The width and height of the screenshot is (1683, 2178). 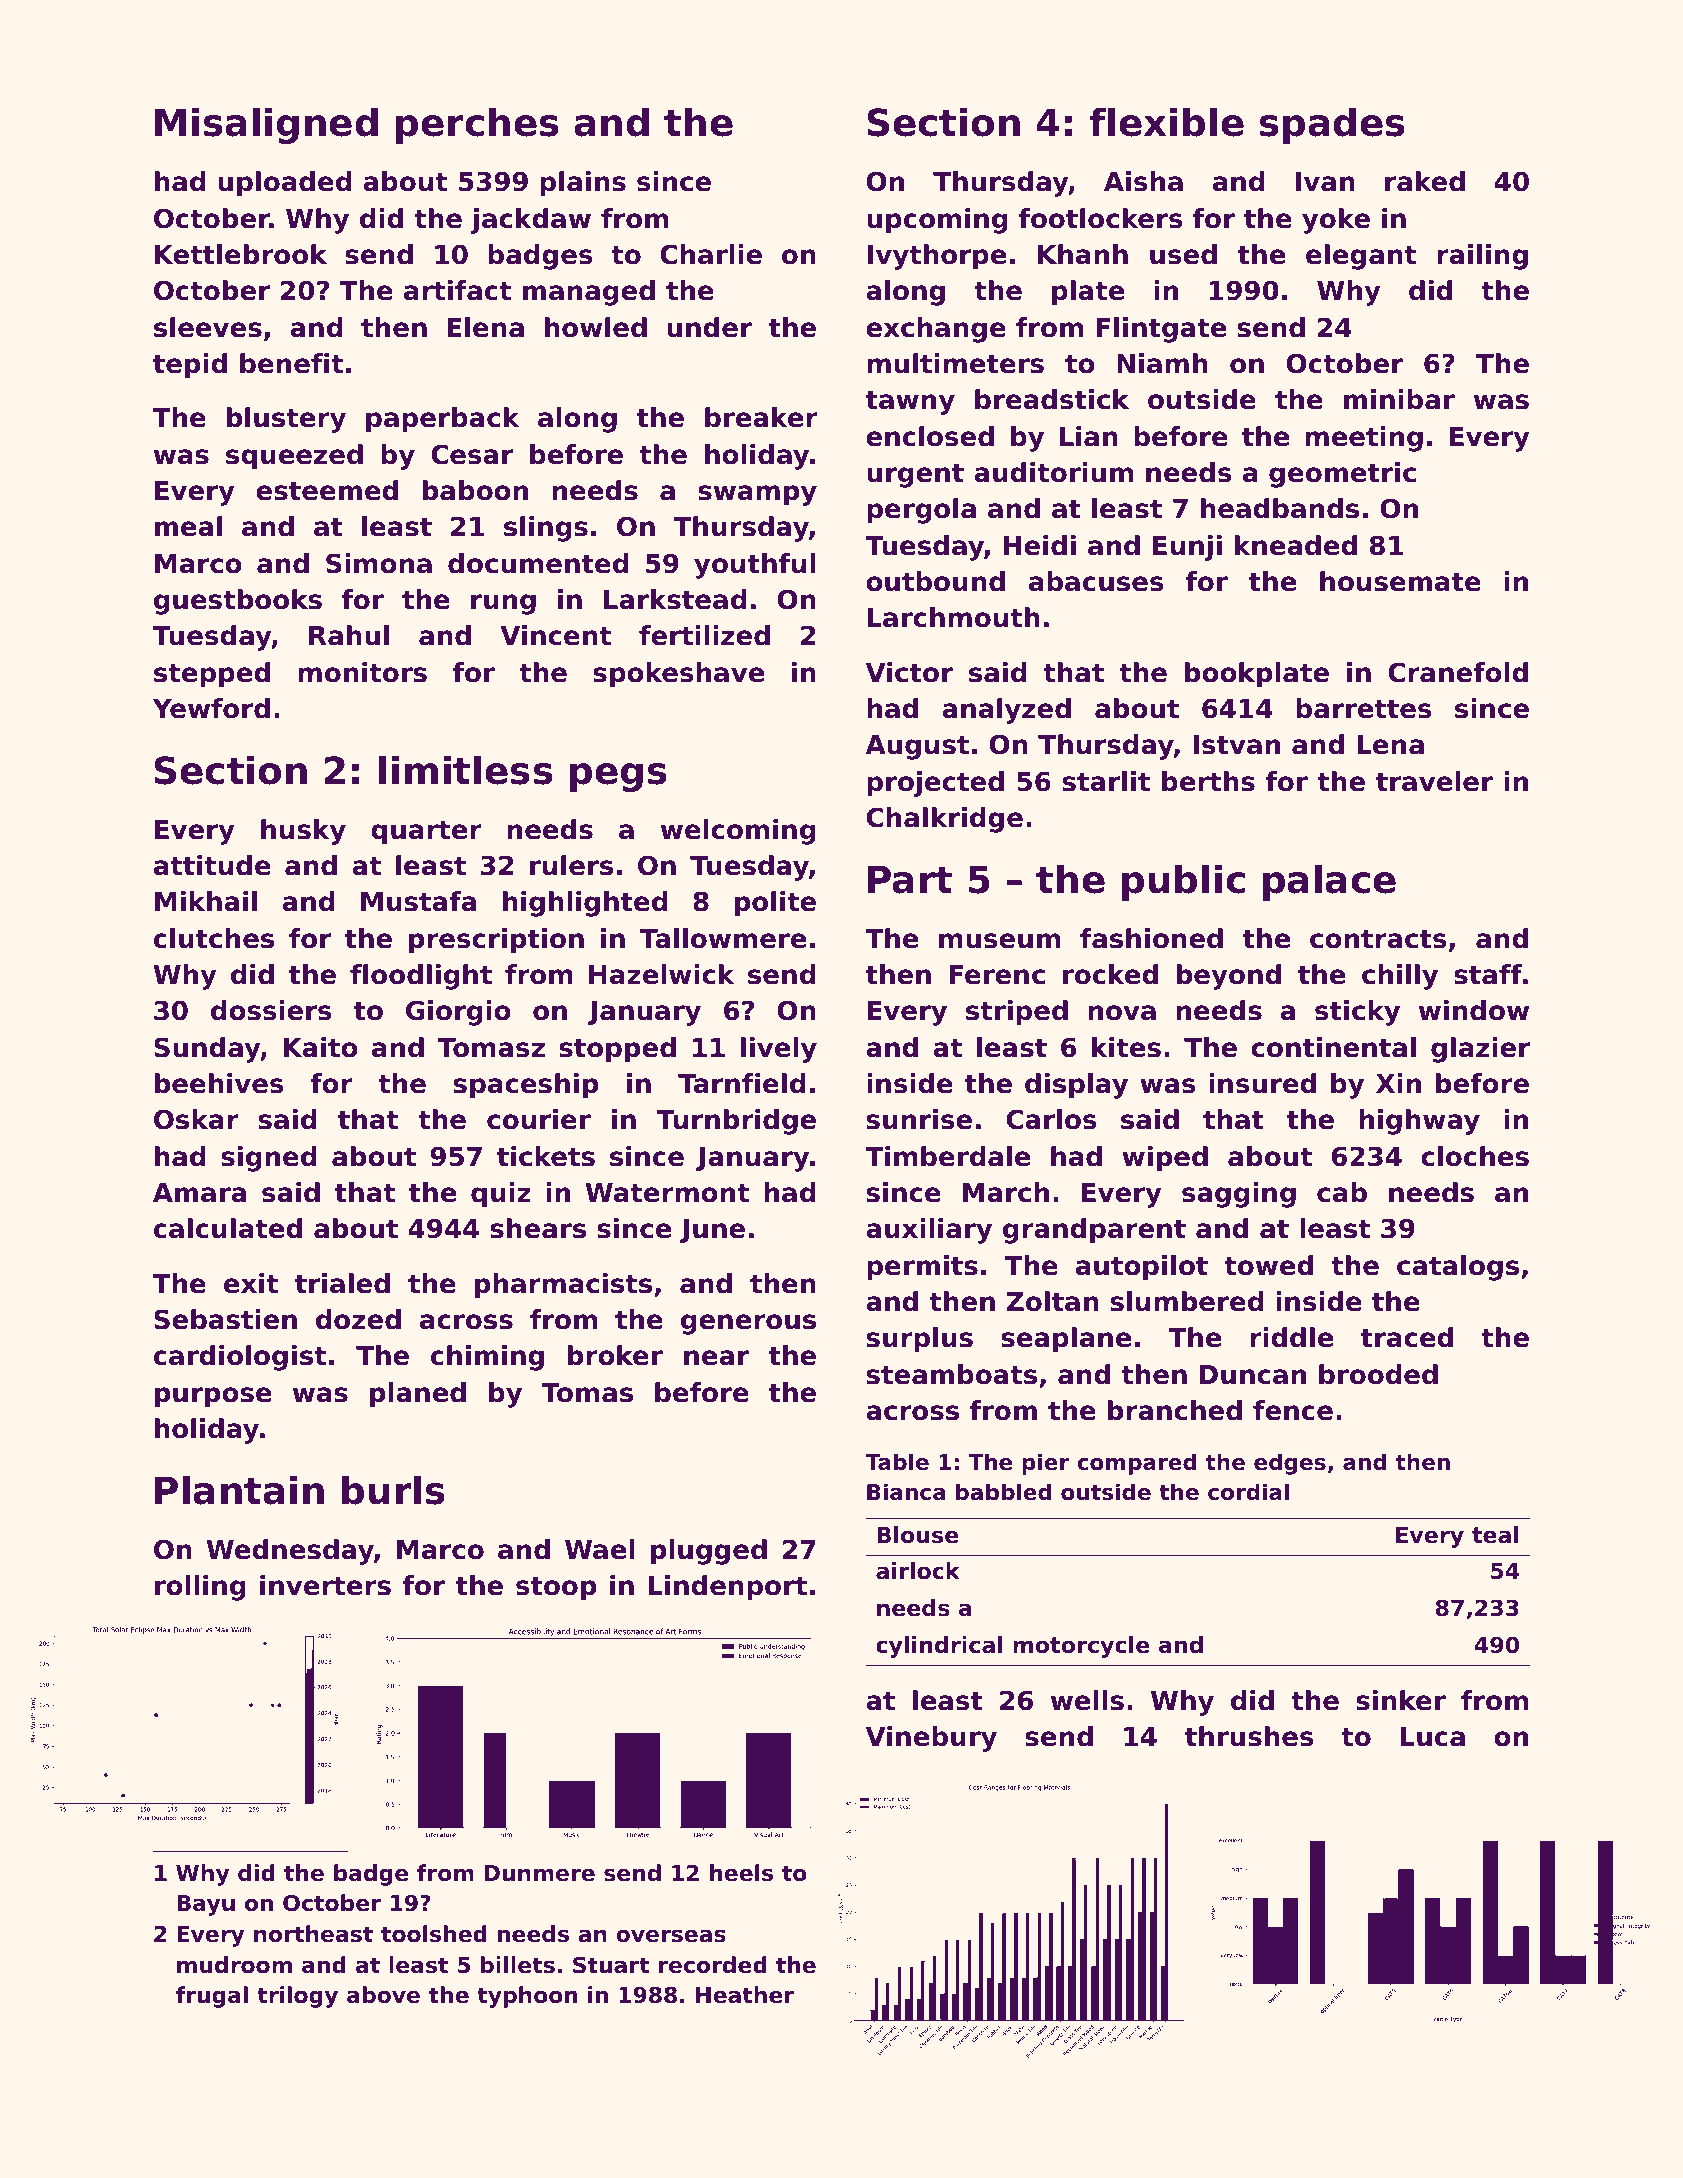 I want to click on spades, so click(x=1332, y=125).
